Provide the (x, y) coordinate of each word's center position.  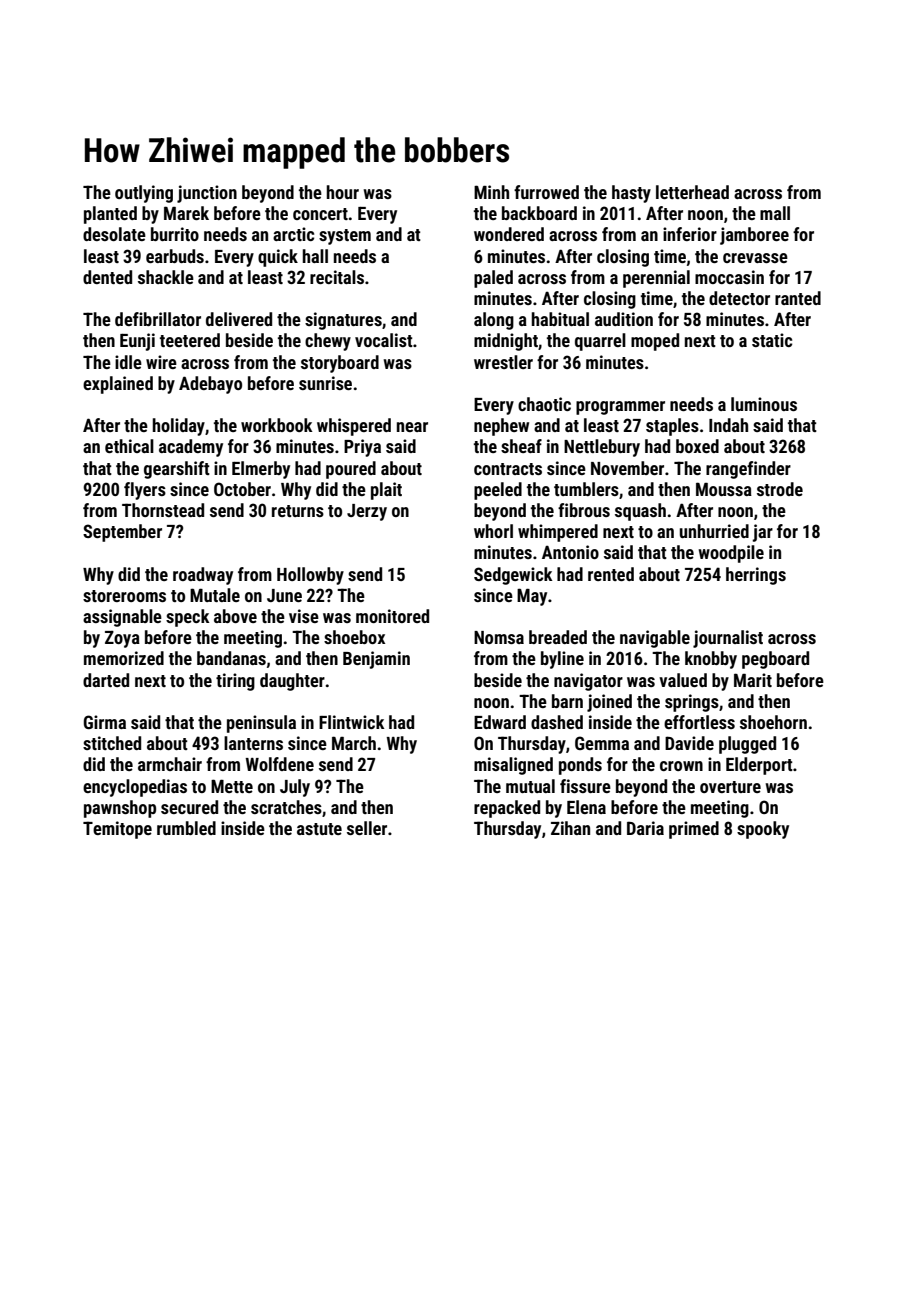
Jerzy (367, 512)
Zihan (570, 828)
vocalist (384, 340)
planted (110, 215)
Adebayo (210, 385)
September (122, 533)
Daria (645, 828)
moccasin (729, 277)
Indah (728, 425)
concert (320, 214)
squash (640, 512)
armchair (170, 764)
